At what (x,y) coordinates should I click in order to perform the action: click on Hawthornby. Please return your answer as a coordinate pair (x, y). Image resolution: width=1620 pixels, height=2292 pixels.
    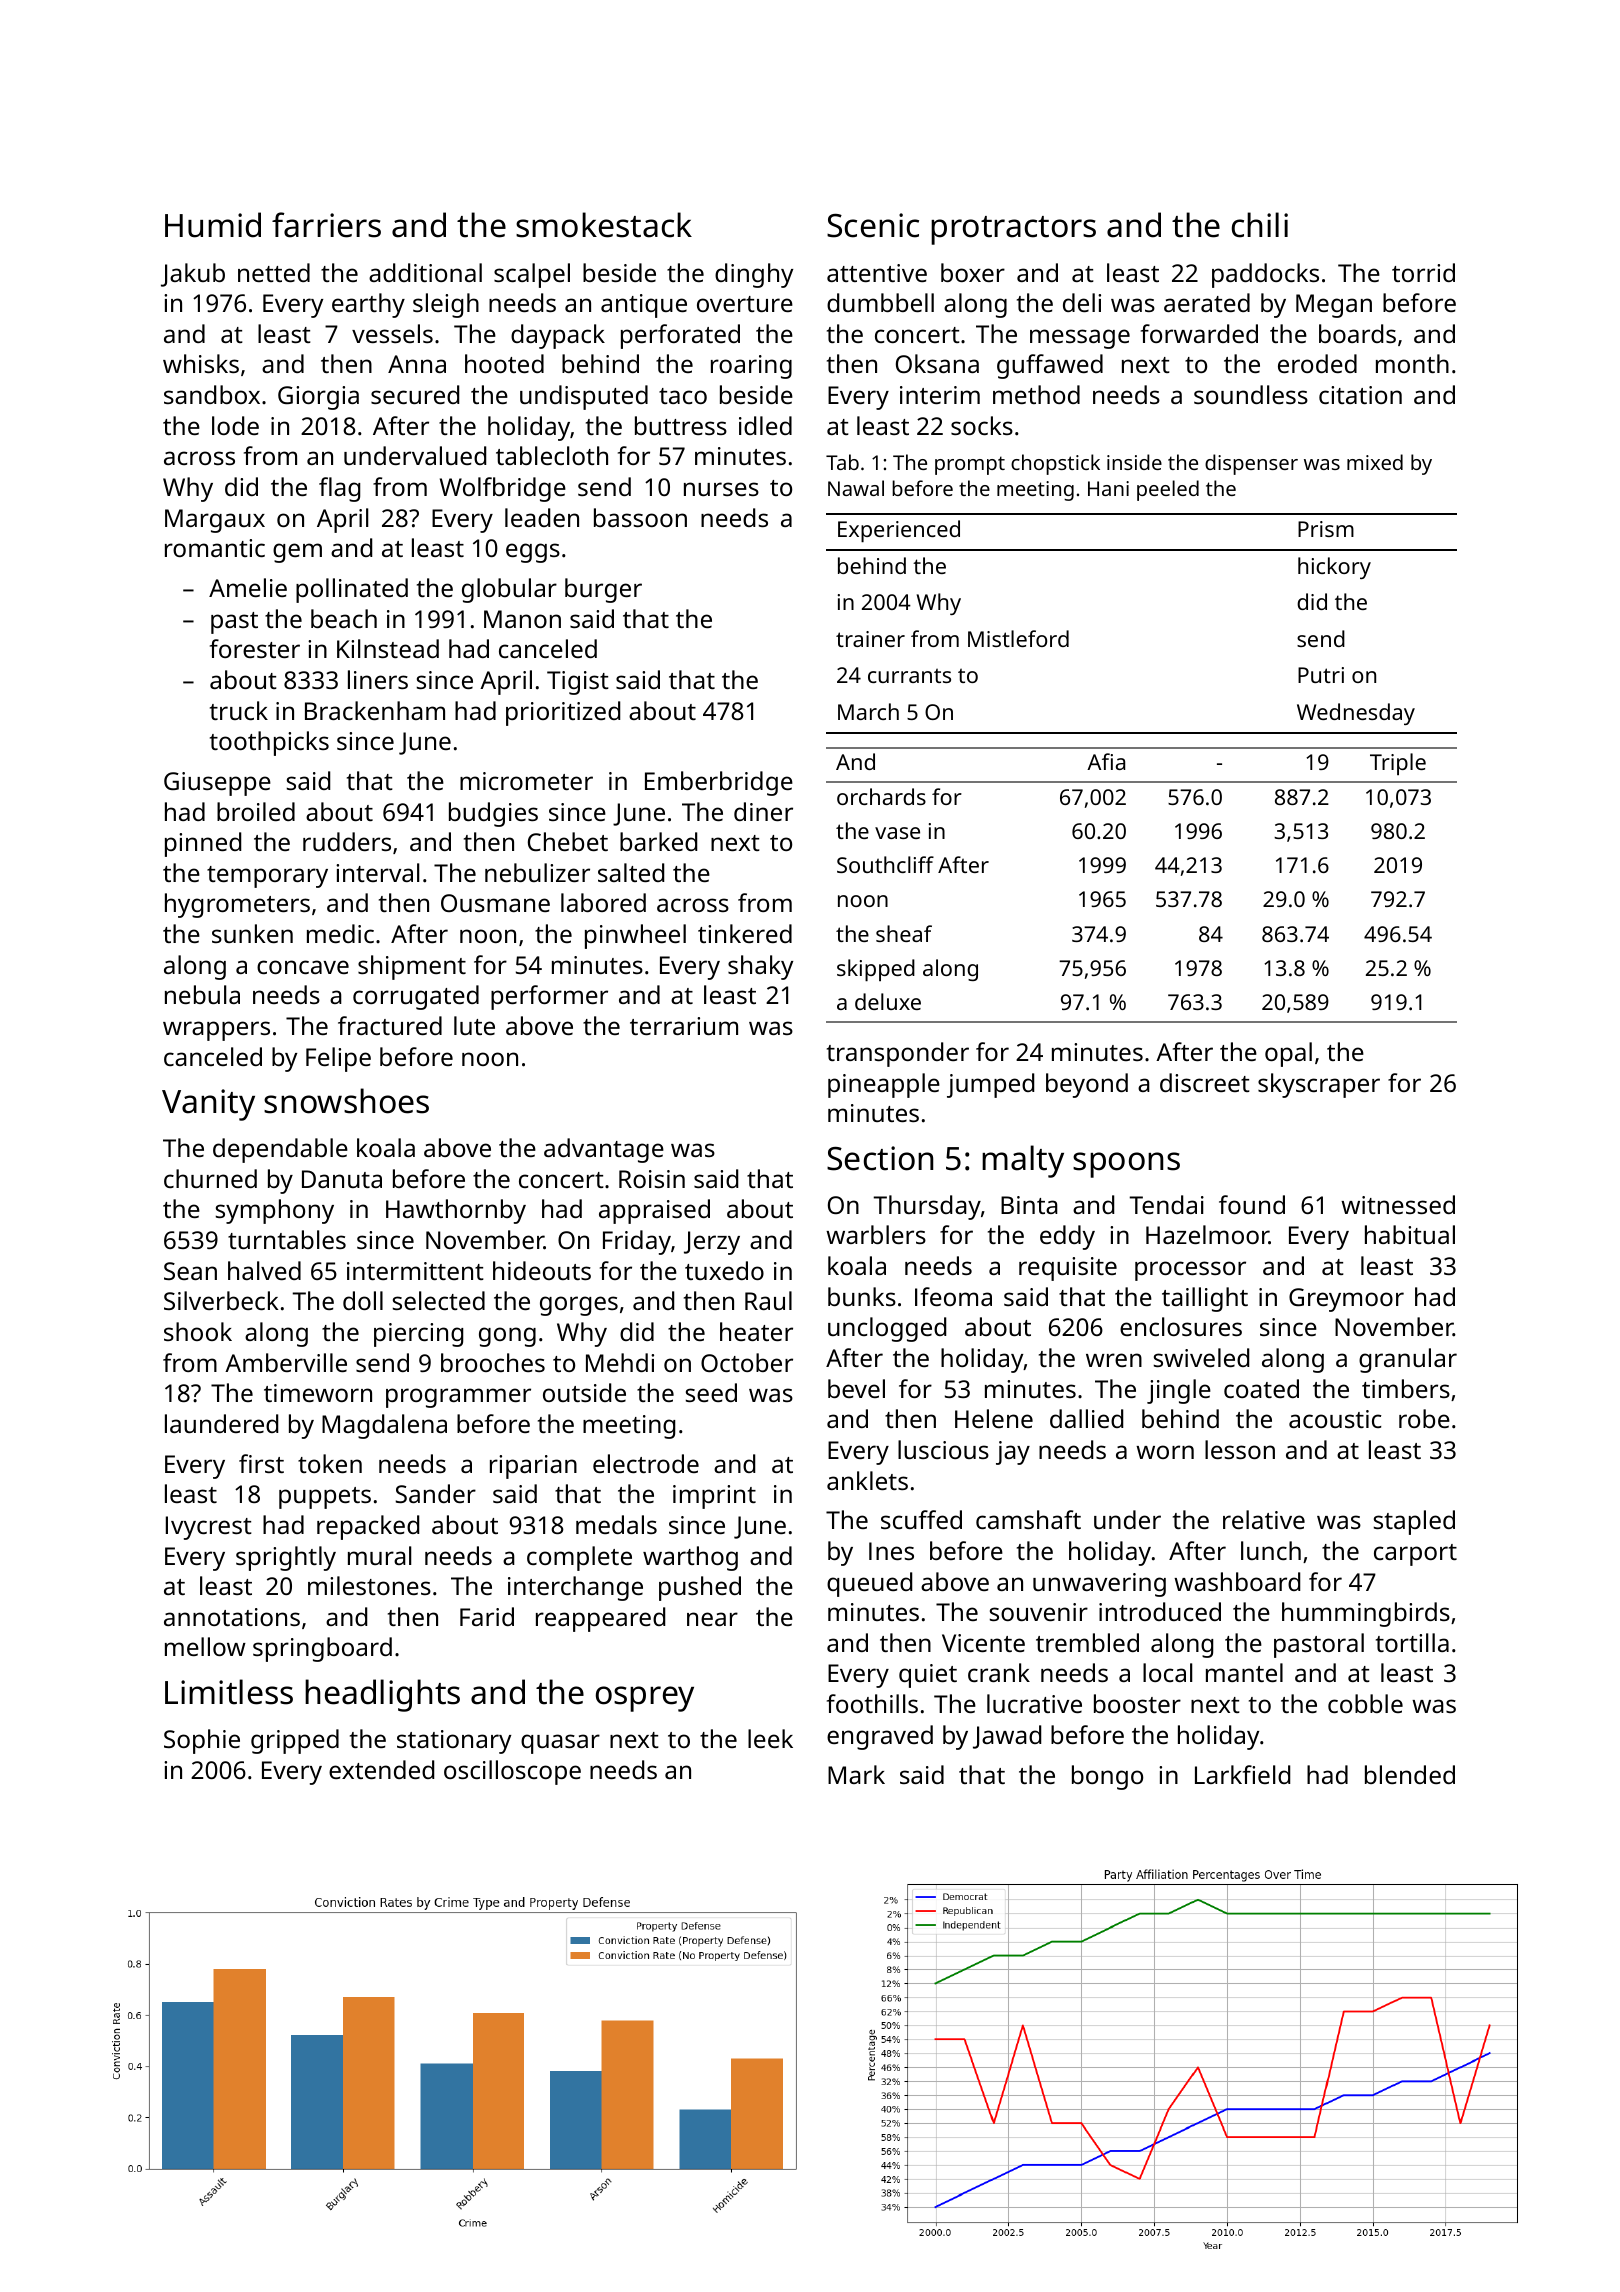
    Looking at the image, I should click on (456, 1211).
